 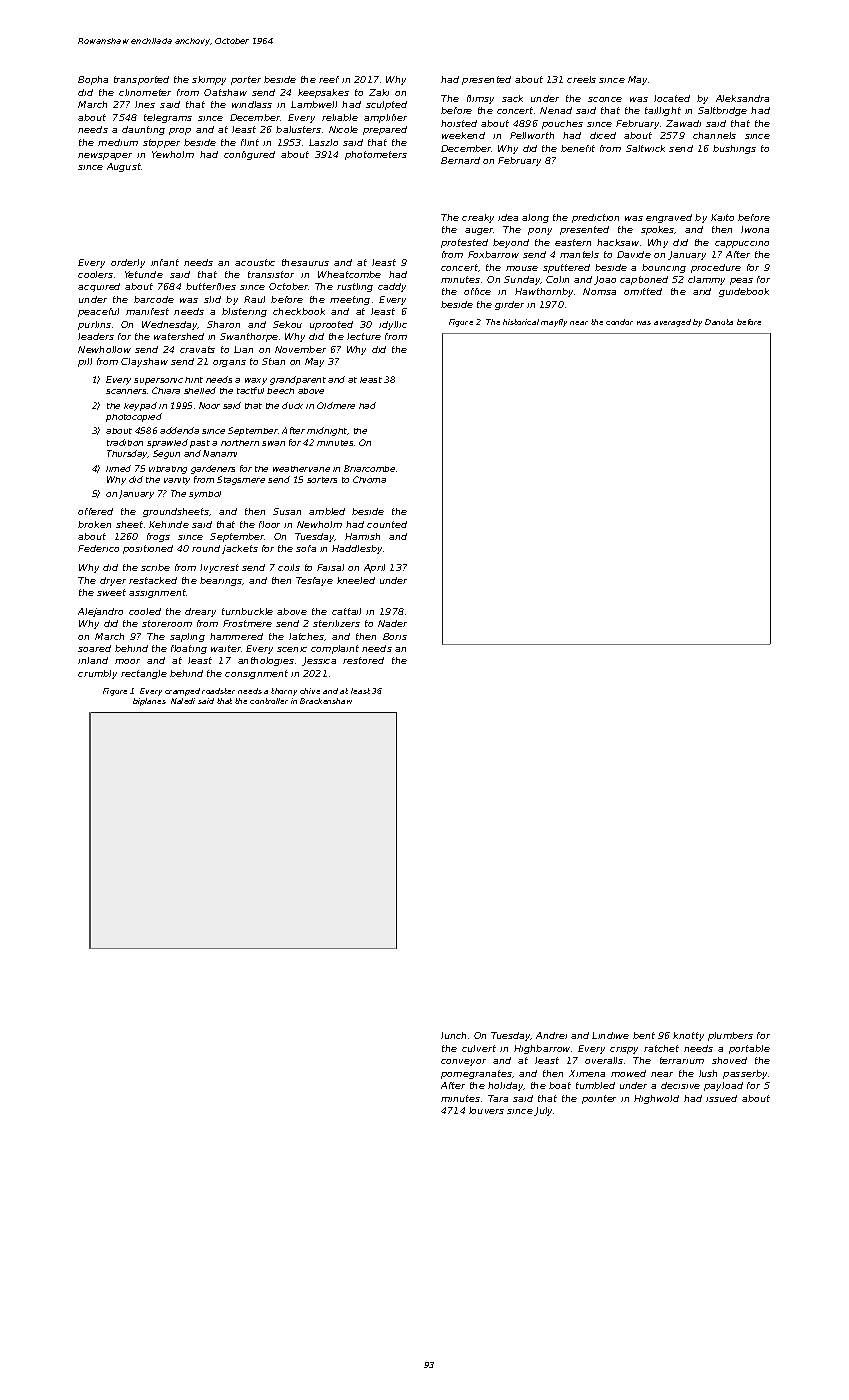 I want to click on reef, so click(x=329, y=79).
